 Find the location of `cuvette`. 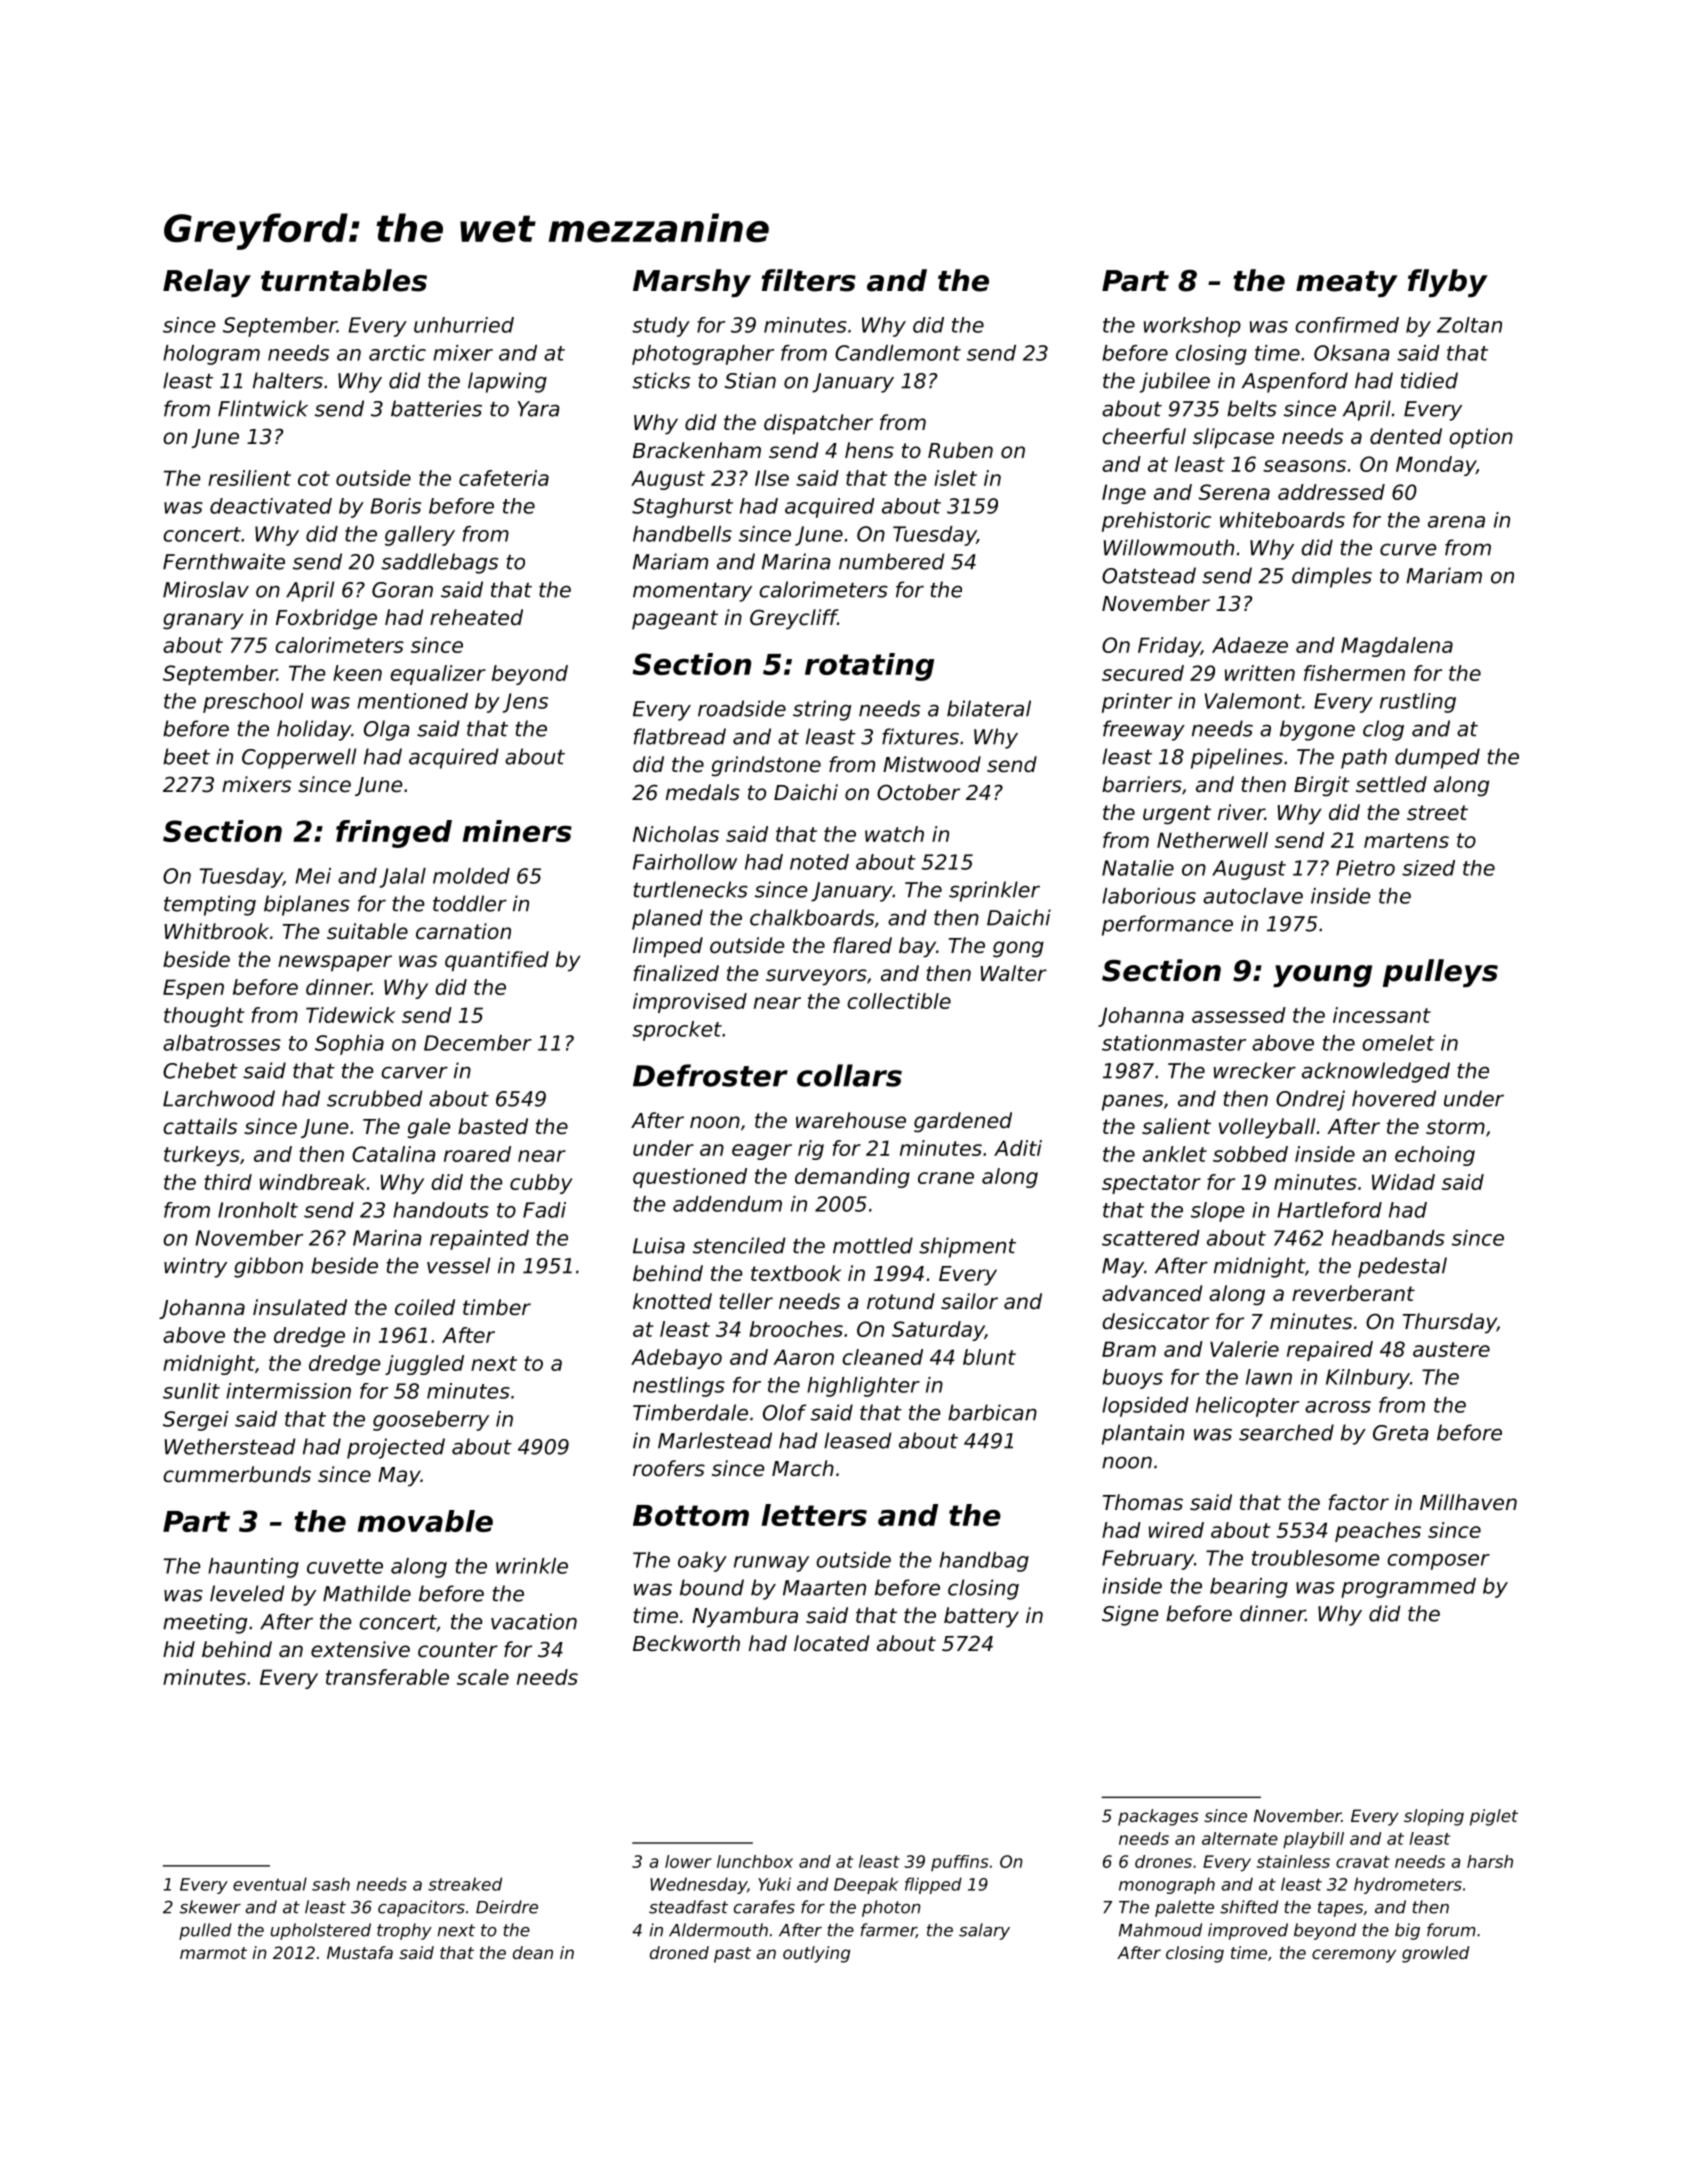

cuvette is located at coordinates (345, 1566).
